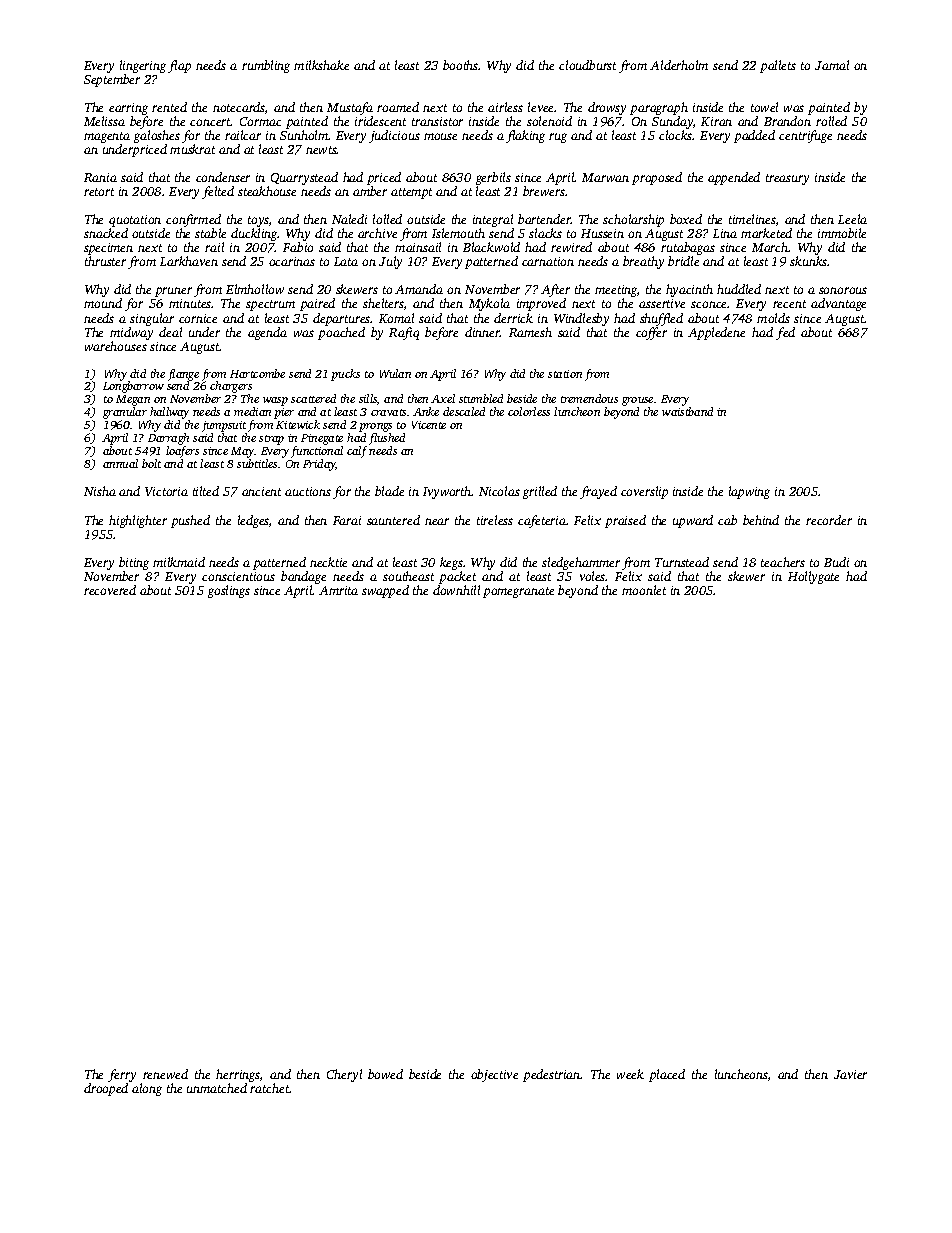 This screenshot has width=952, height=1233. What do you see at coordinates (385, 1074) in the screenshot?
I see `bowed` at bounding box center [385, 1074].
